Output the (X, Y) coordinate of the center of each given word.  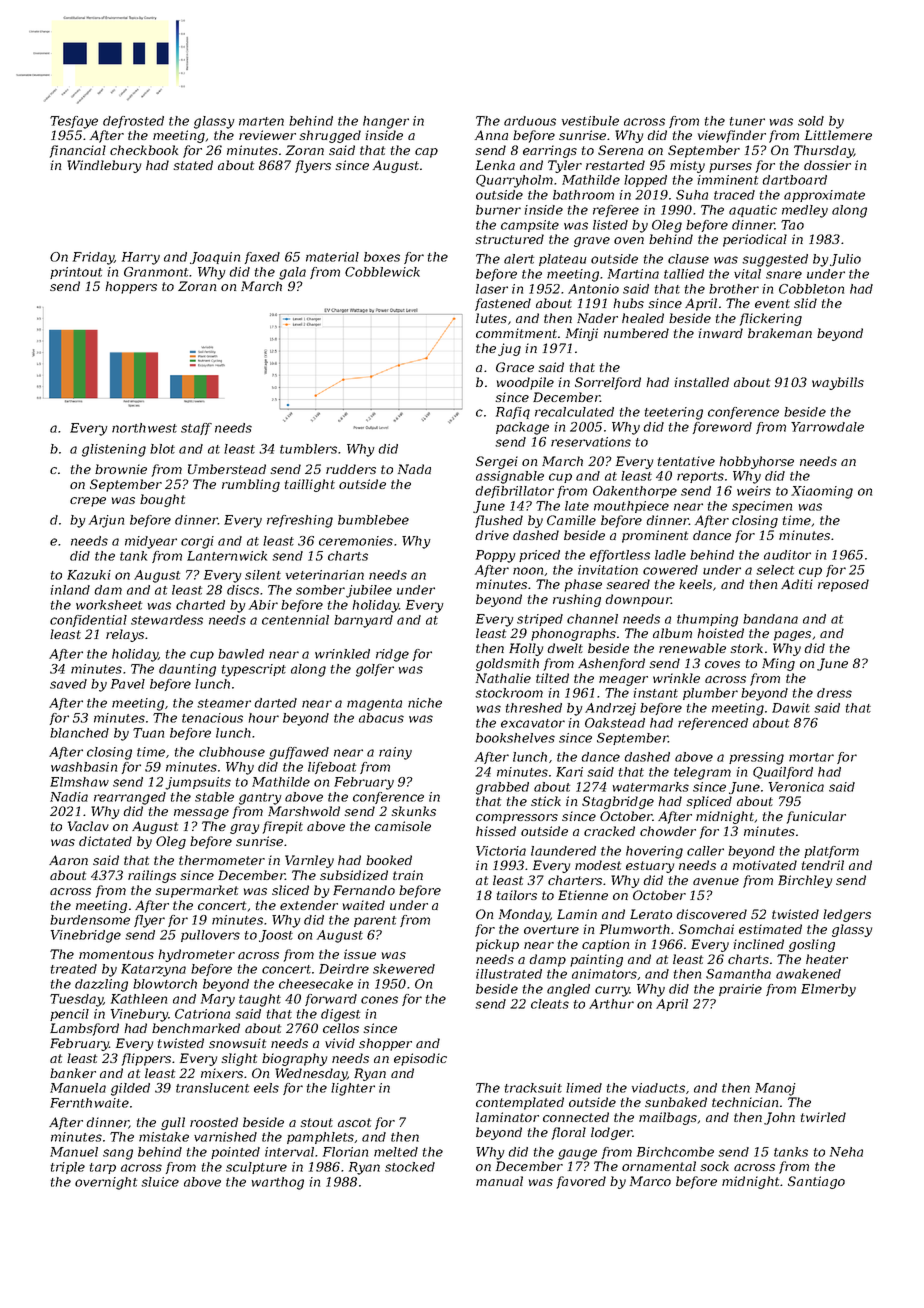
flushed (499, 521)
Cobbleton (811, 289)
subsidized (354, 875)
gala (292, 273)
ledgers (847, 915)
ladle (670, 555)
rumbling (251, 485)
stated (193, 165)
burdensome (90, 920)
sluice (160, 1182)
